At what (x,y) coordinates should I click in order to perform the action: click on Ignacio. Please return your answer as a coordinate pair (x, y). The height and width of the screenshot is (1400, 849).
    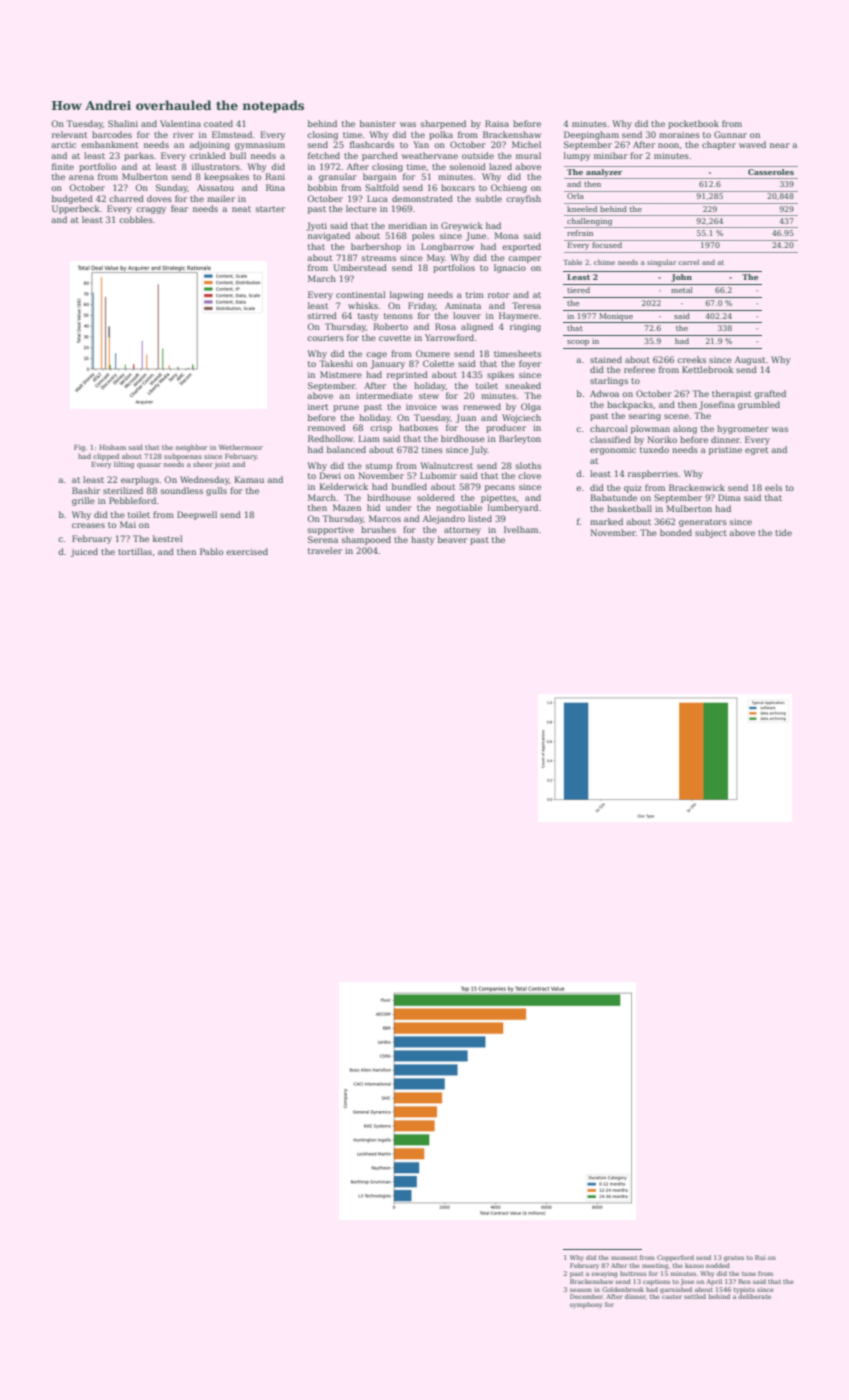
    Looking at the image, I should click on (510, 268).
